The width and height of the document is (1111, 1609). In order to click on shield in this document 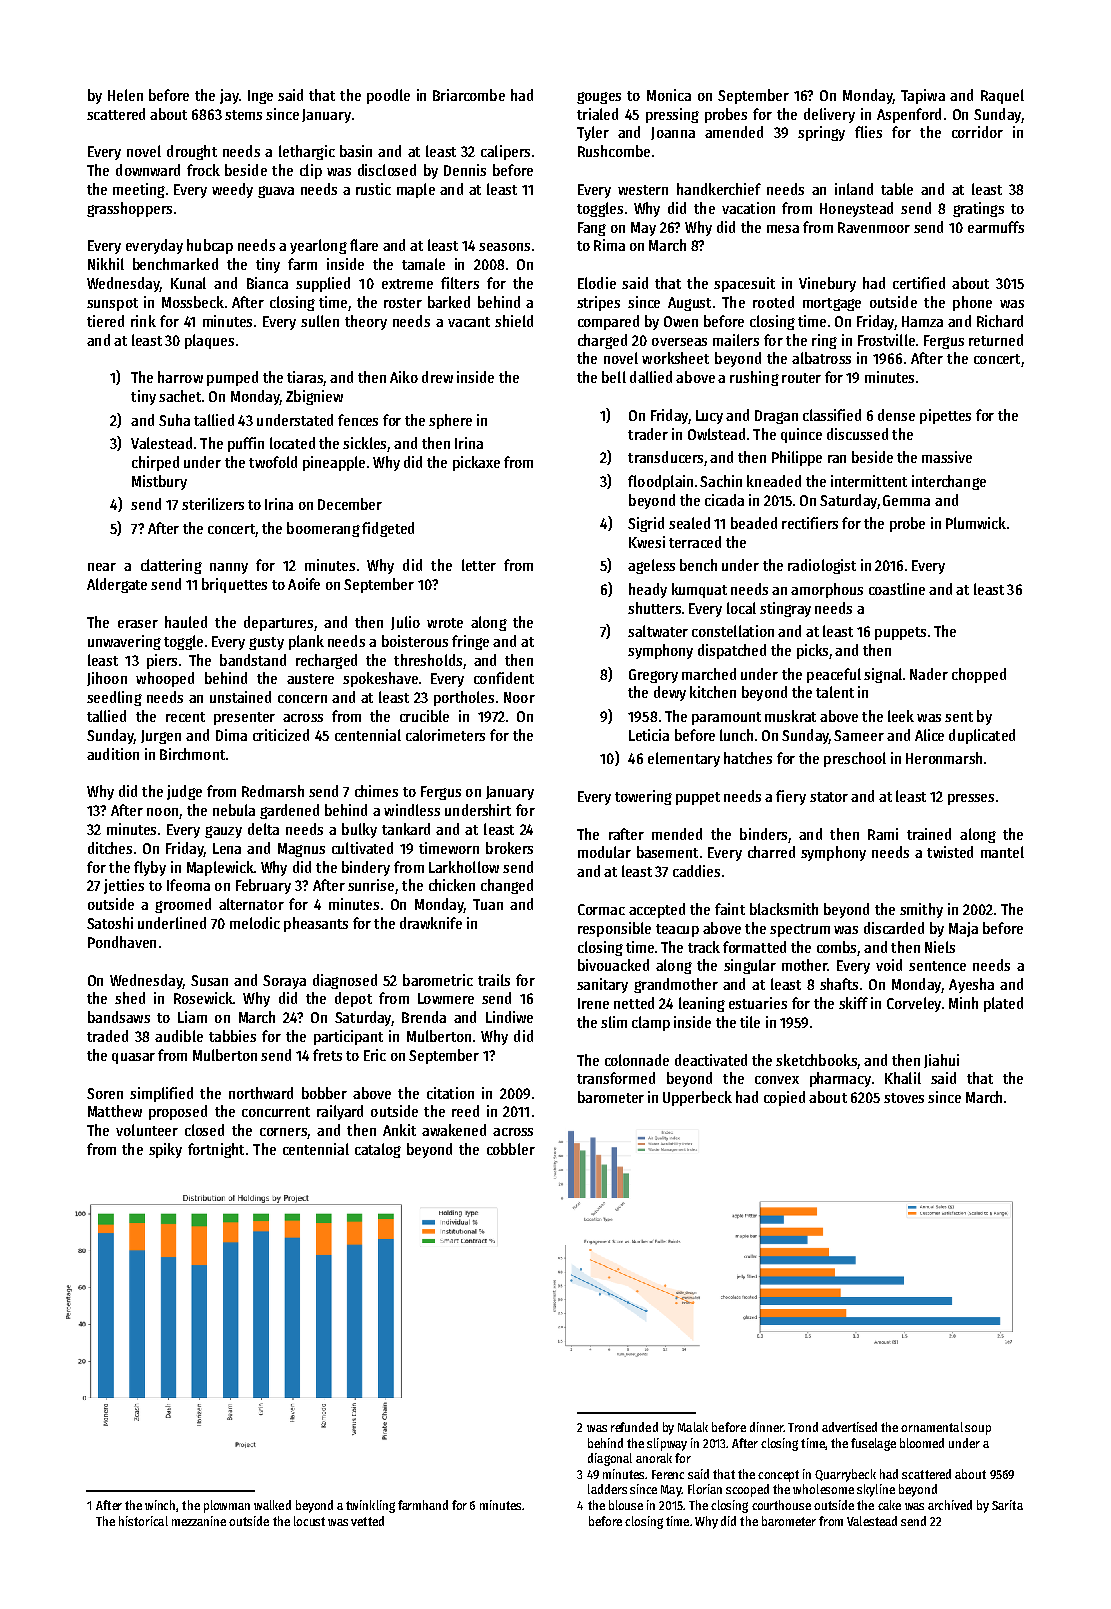, I will do `click(514, 321)`.
